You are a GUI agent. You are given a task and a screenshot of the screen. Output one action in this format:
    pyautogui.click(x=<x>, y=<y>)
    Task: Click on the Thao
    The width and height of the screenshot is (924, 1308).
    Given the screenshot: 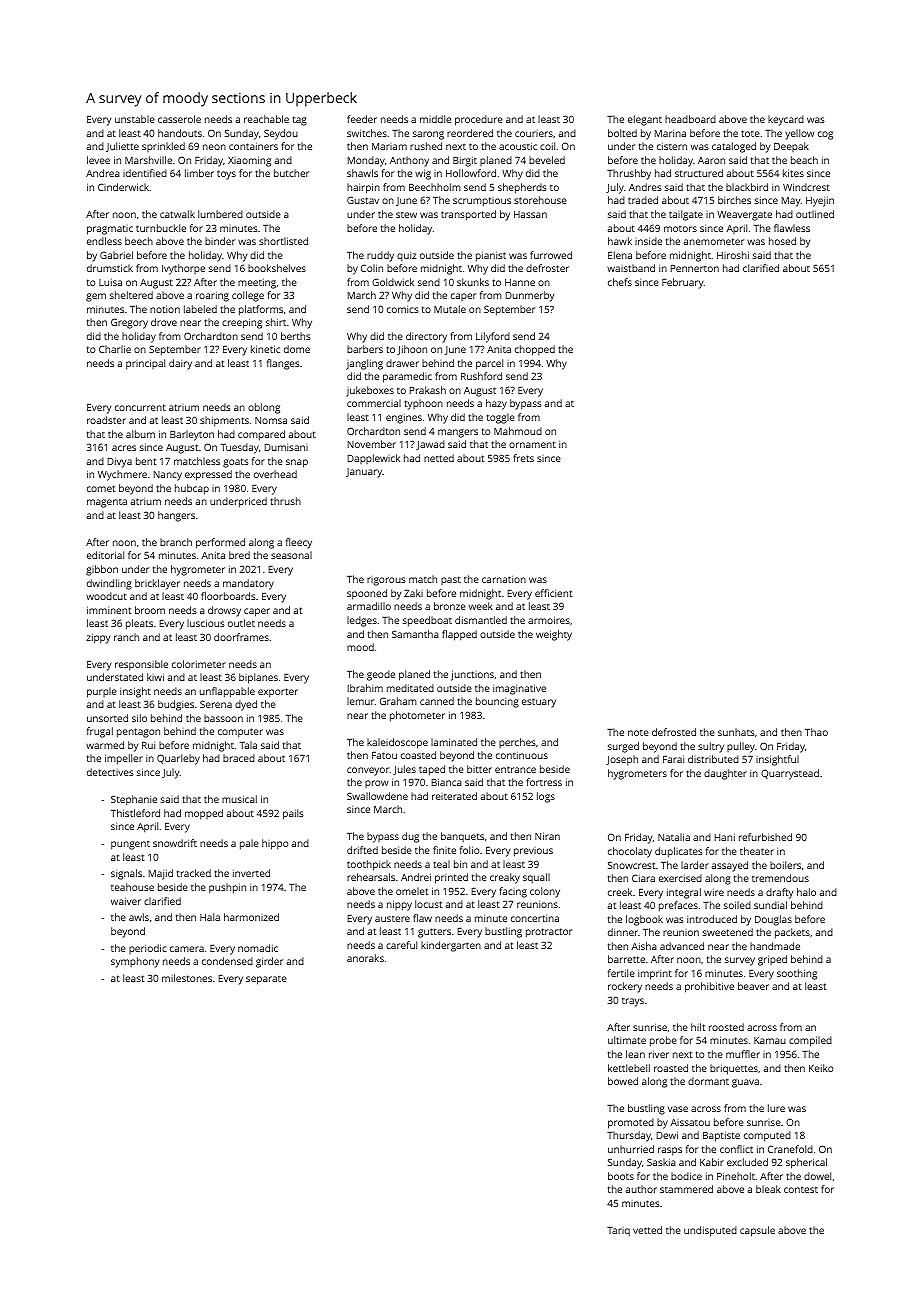 What is the action you would take?
    pyautogui.click(x=816, y=732)
